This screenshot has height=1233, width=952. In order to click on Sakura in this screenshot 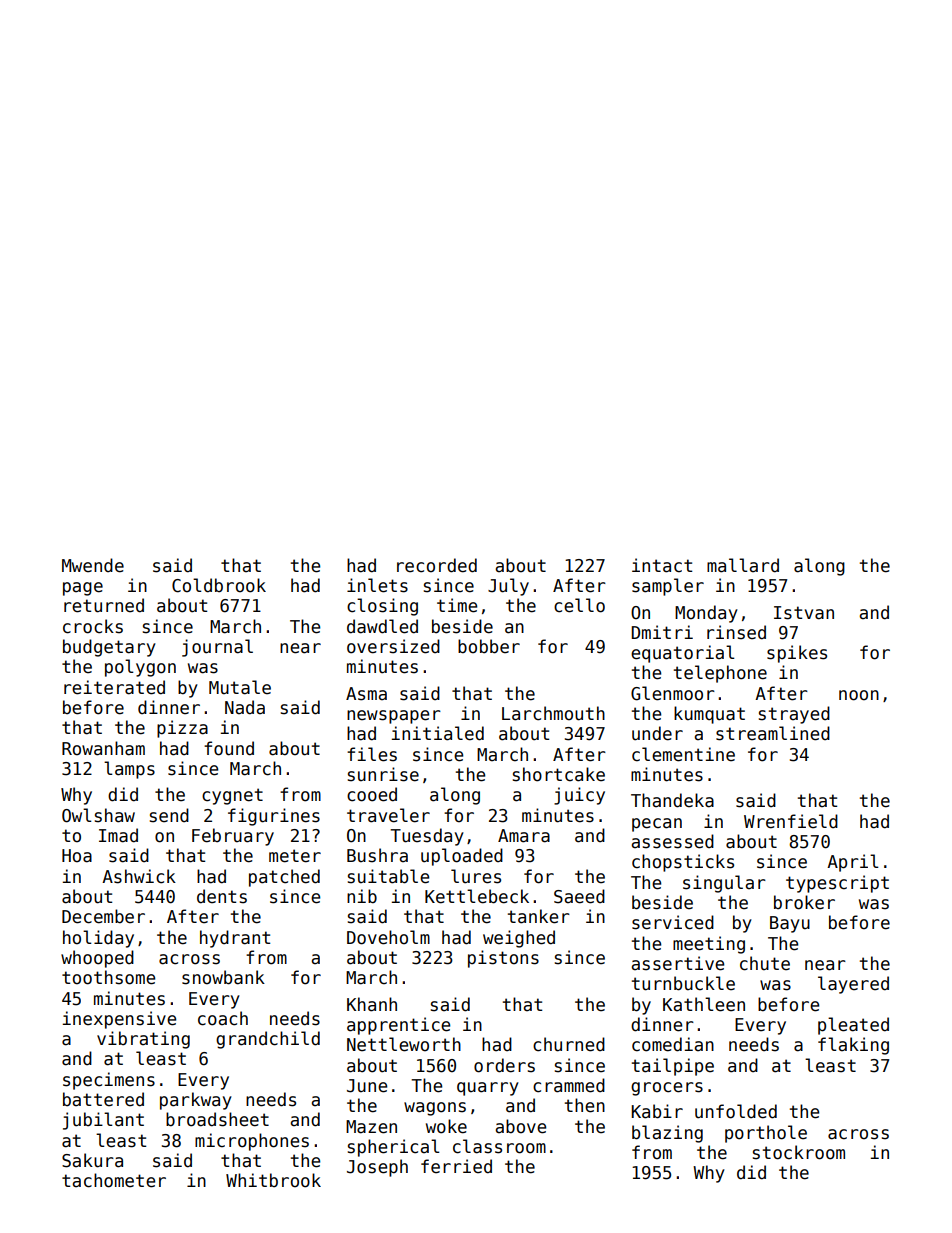, I will do `click(92, 1160)`.
